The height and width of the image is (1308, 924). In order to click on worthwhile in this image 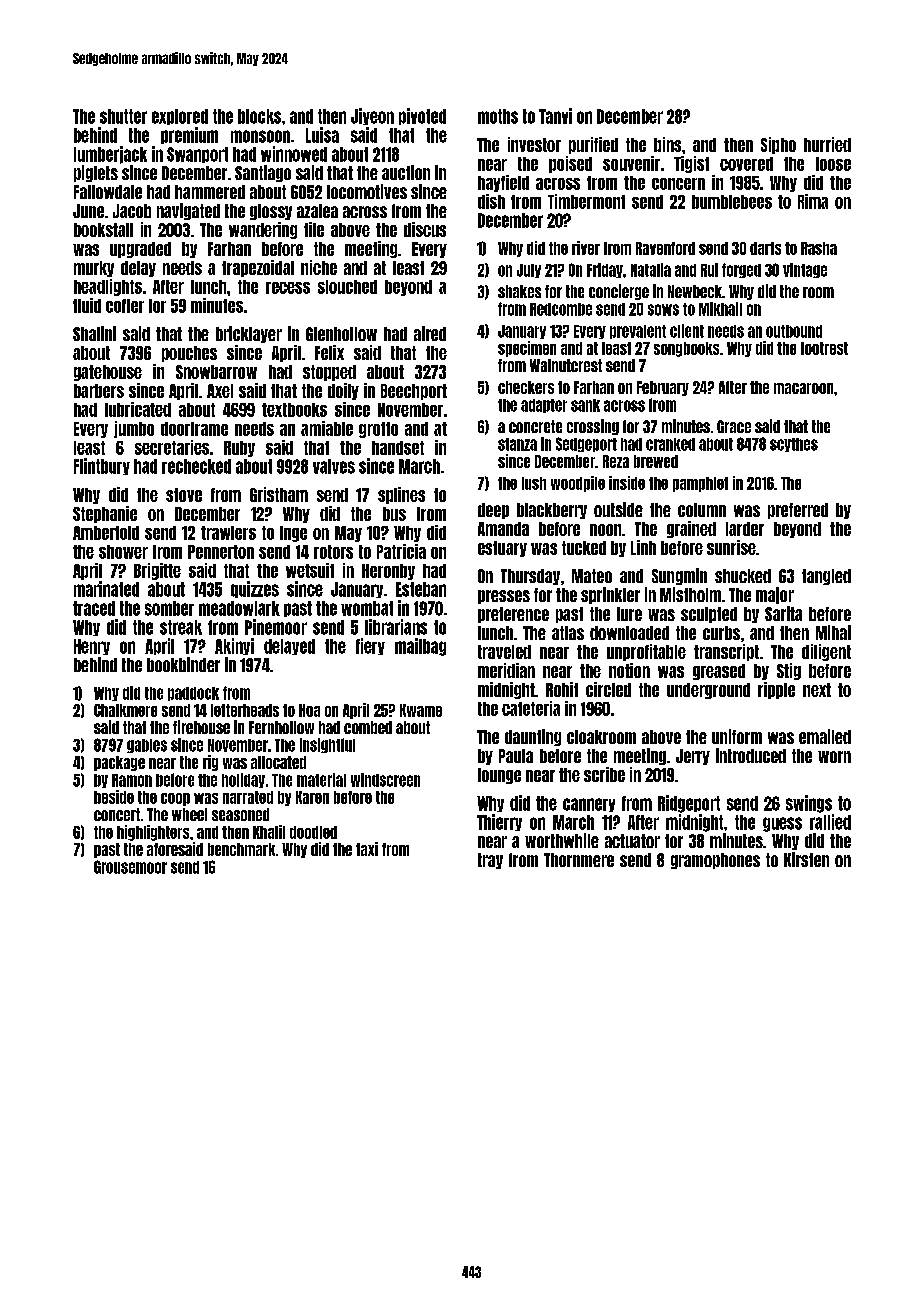, I will do `click(562, 840)`.
